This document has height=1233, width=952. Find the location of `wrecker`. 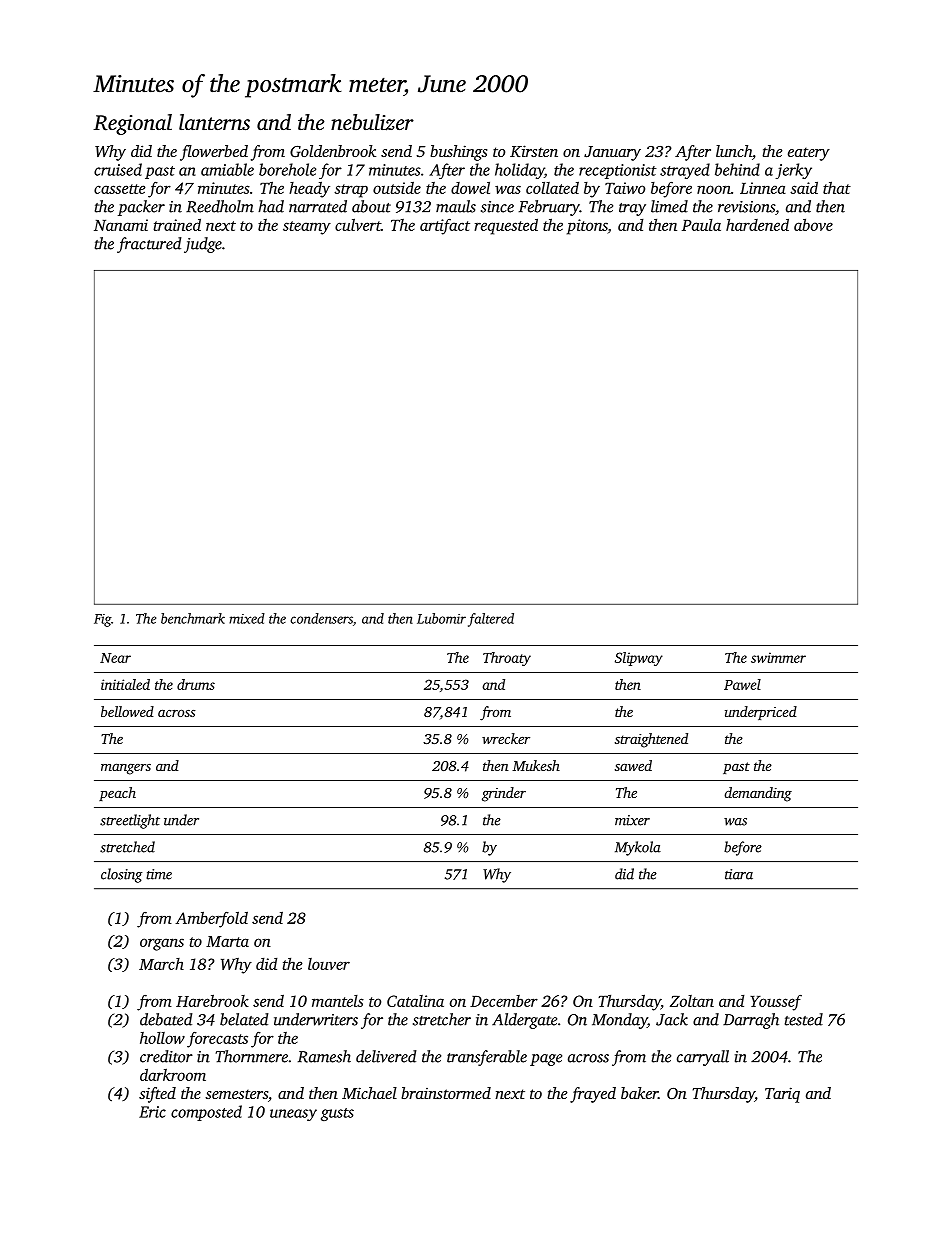

wrecker is located at coordinates (506, 738).
